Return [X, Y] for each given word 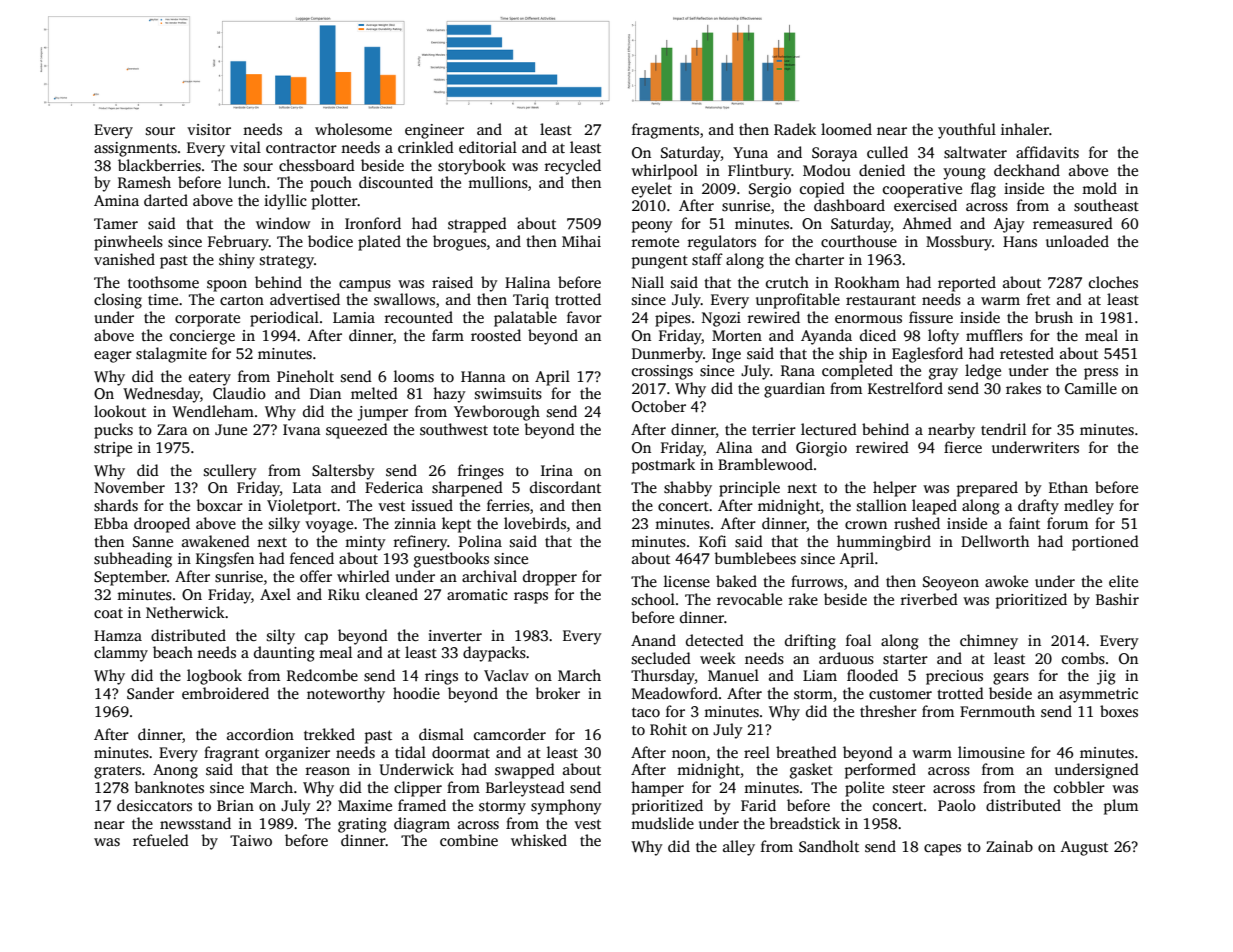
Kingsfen [225, 560]
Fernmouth [997, 711]
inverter [455, 635]
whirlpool [664, 172]
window [283, 223]
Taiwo [251, 840]
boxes [1119, 711]
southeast [1106, 205]
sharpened [467, 489]
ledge [983, 372]
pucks [113, 431]
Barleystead [525, 789]
